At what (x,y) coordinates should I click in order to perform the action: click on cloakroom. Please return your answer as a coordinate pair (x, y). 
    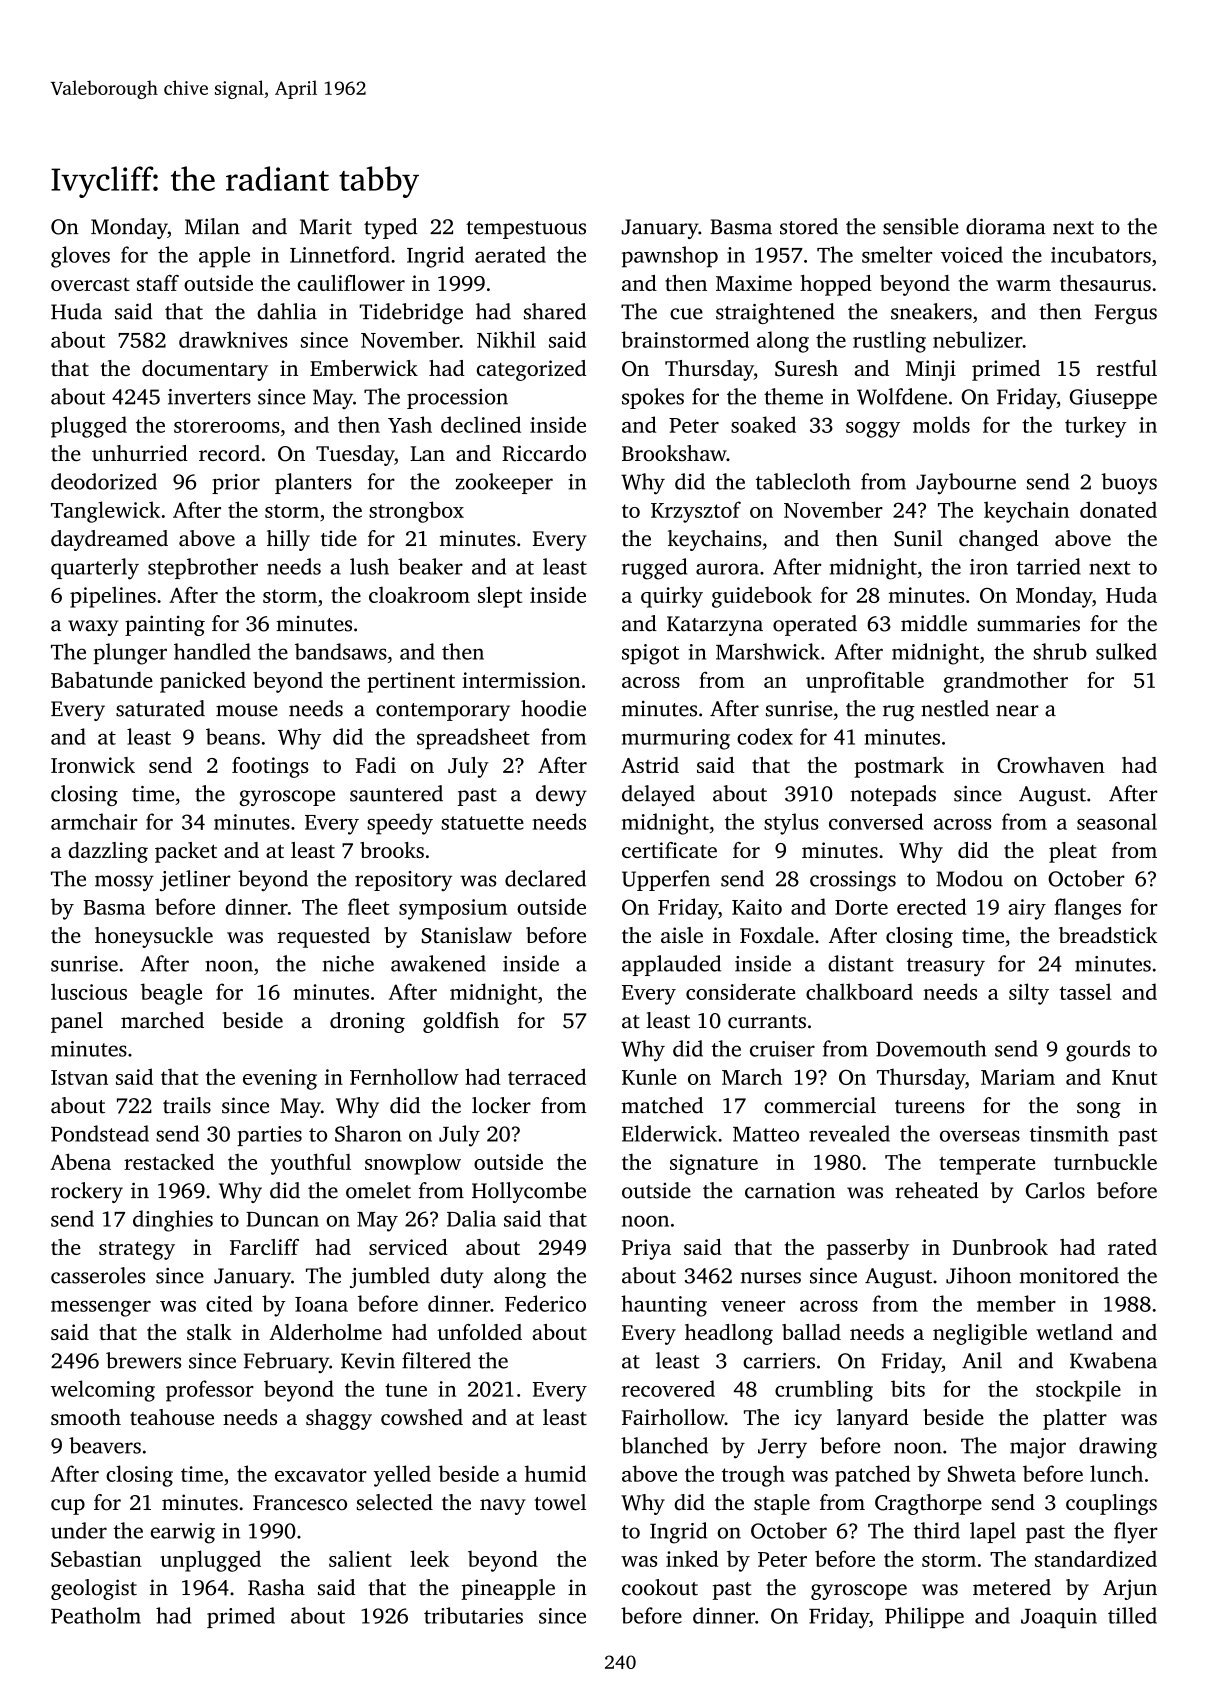
    Looking at the image, I should click on (419, 594).
